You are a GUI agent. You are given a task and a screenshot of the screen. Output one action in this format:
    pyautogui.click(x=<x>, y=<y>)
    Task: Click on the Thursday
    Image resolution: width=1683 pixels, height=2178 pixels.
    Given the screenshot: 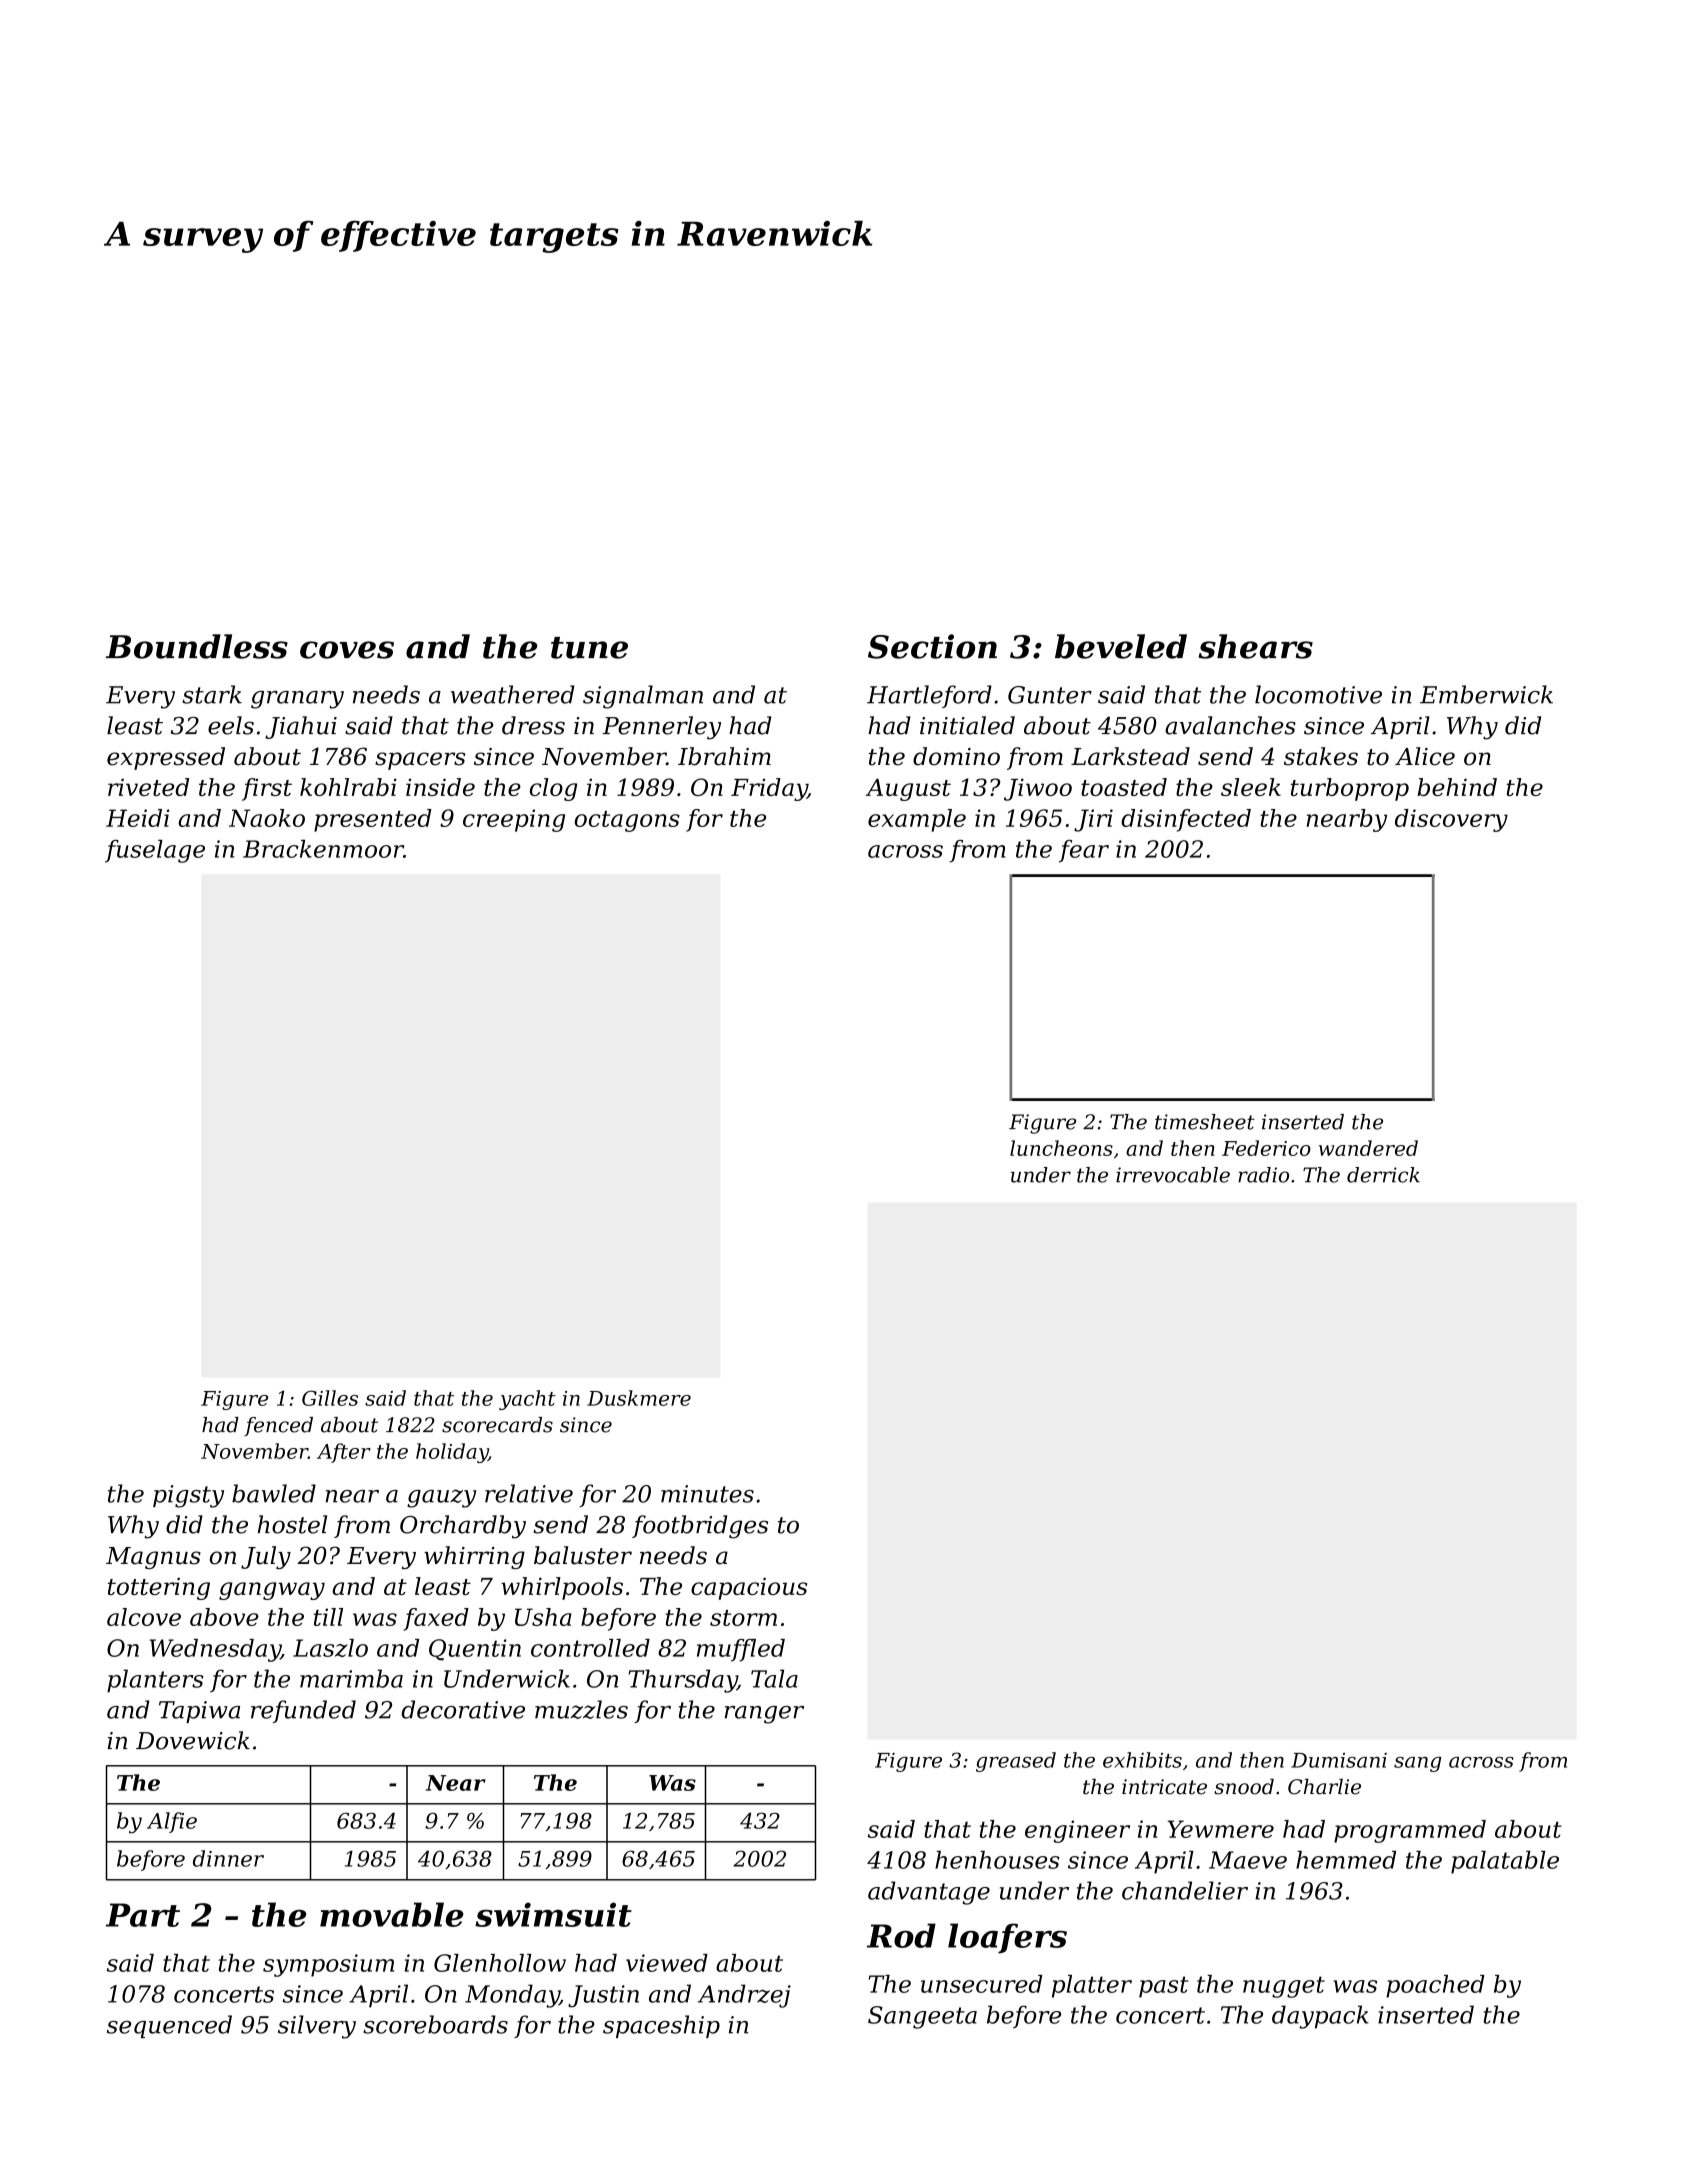 What is the action you would take?
    pyautogui.click(x=682, y=1681)
